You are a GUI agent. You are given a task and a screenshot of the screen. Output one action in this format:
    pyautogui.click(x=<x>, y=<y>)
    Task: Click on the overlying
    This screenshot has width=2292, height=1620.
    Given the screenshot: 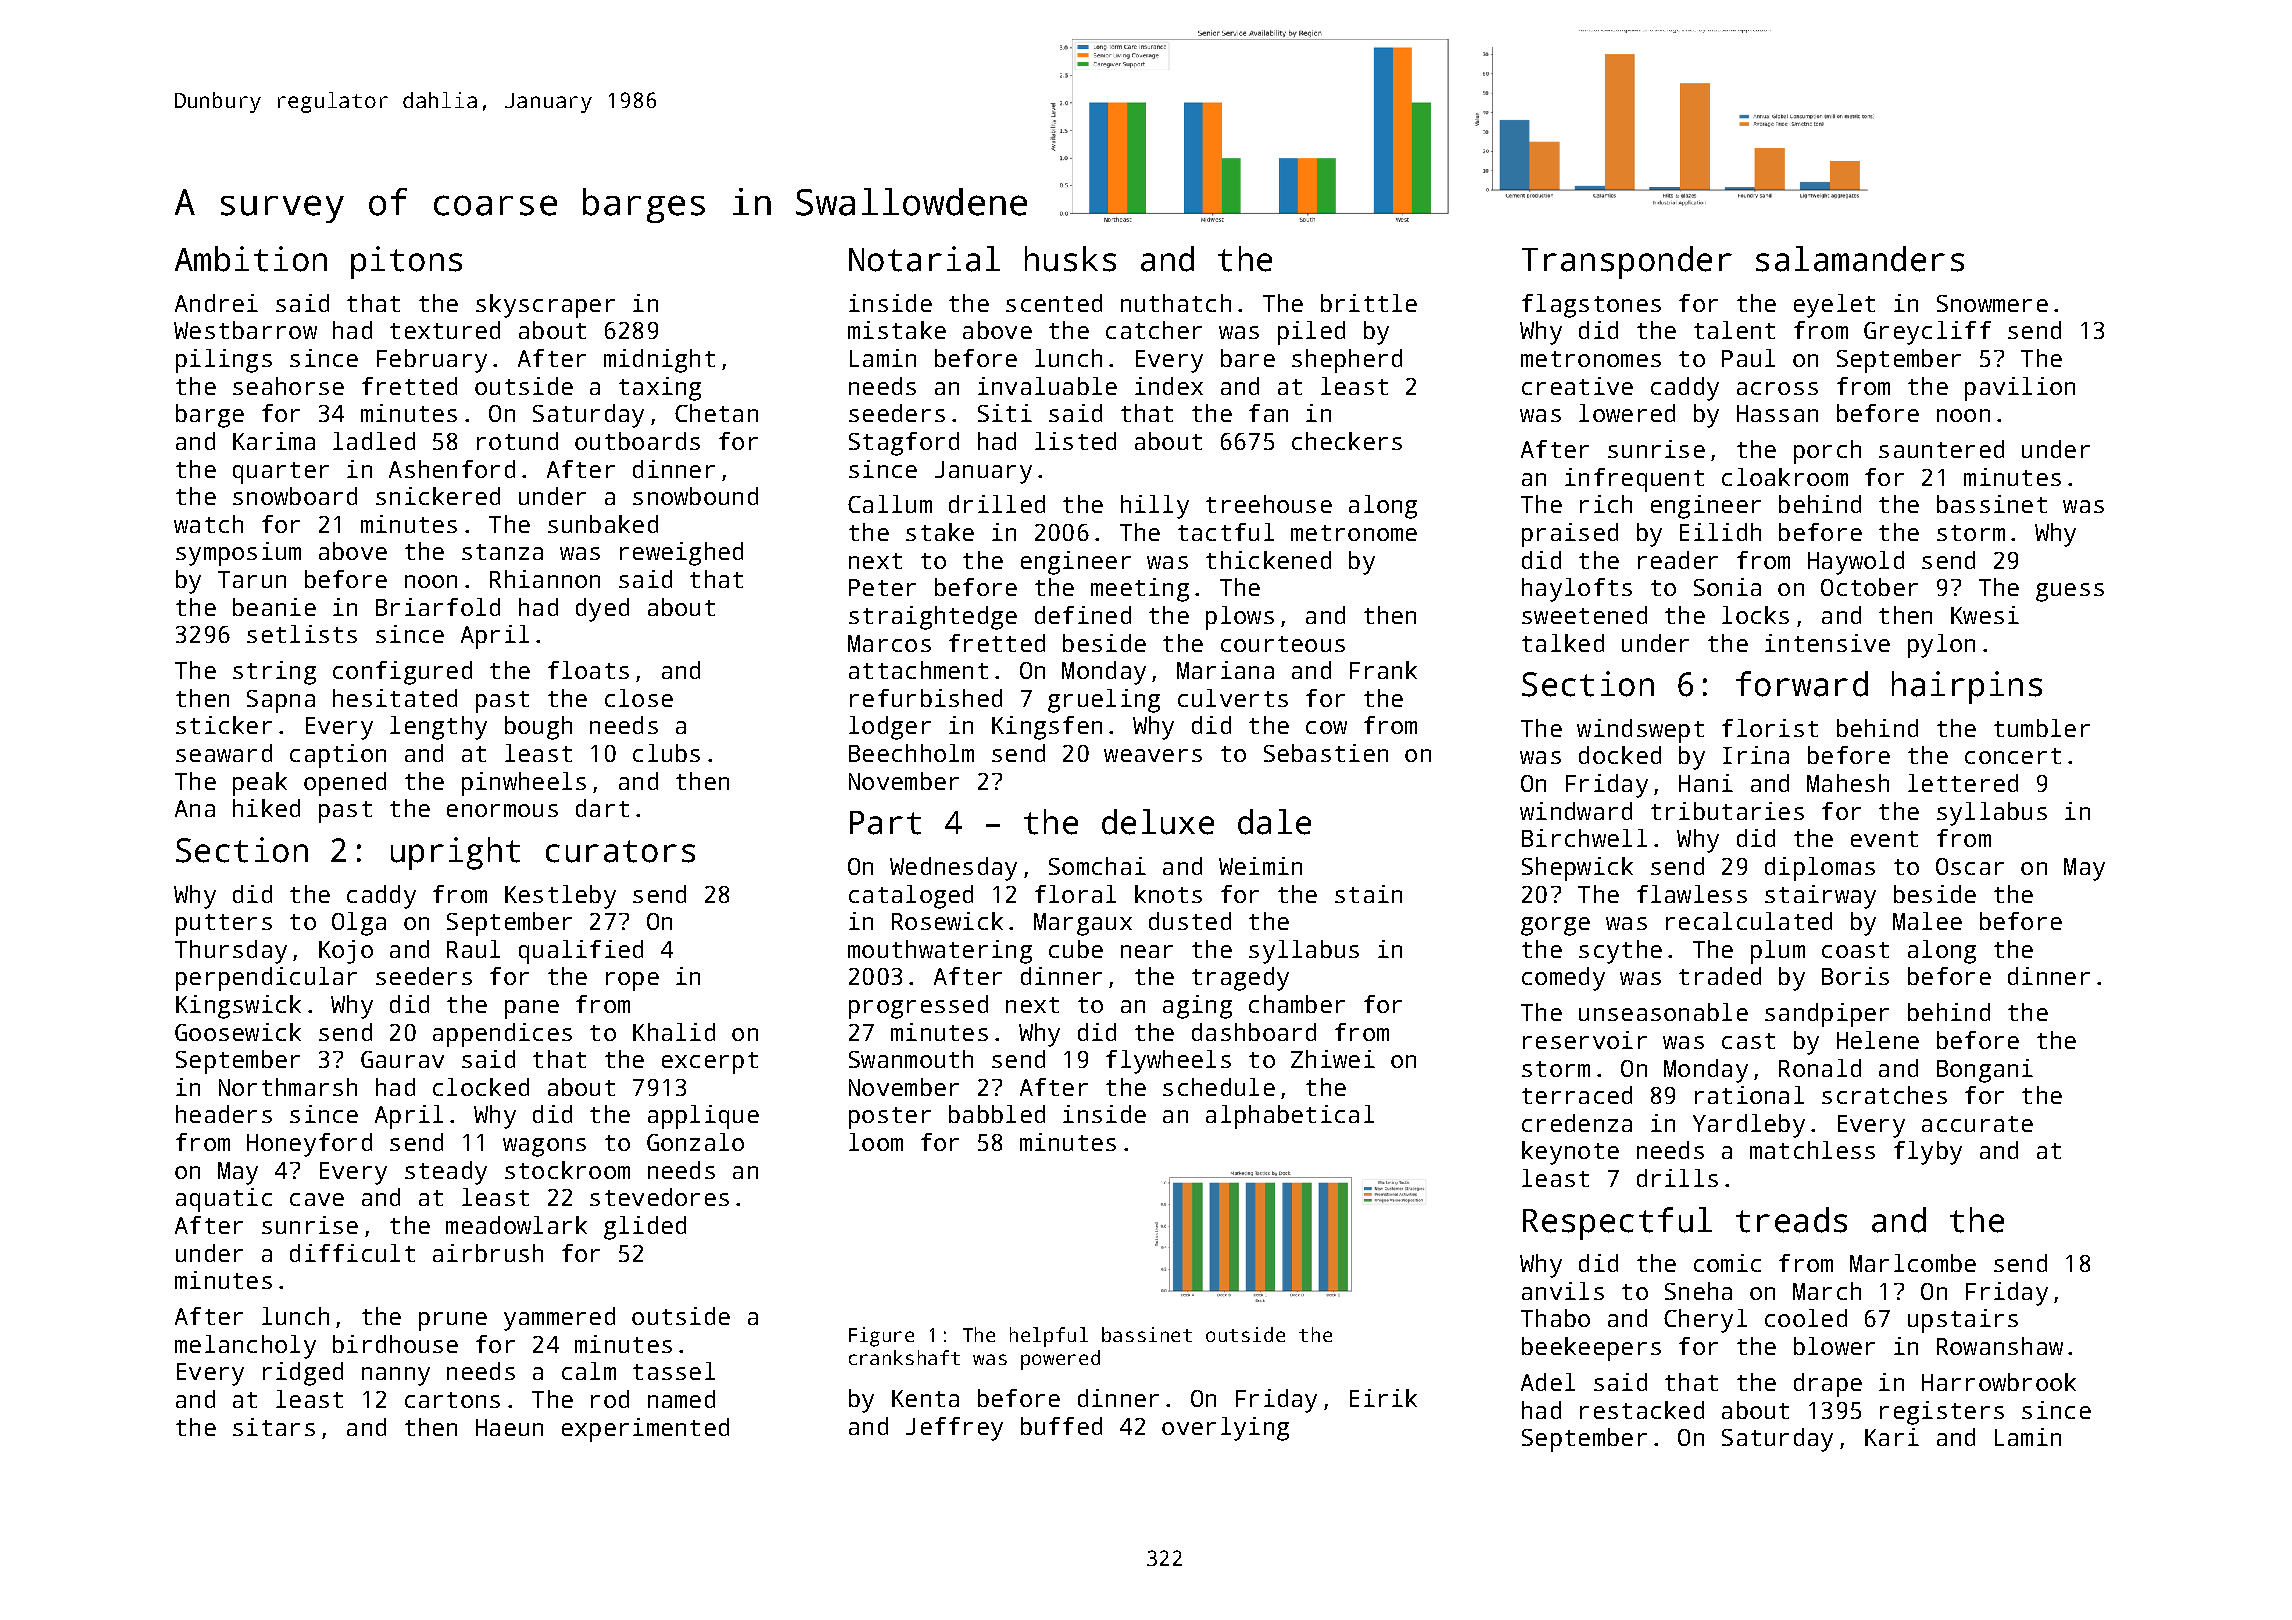 What is the action you would take?
    pyautogui.click(x=1225, y=1429)
